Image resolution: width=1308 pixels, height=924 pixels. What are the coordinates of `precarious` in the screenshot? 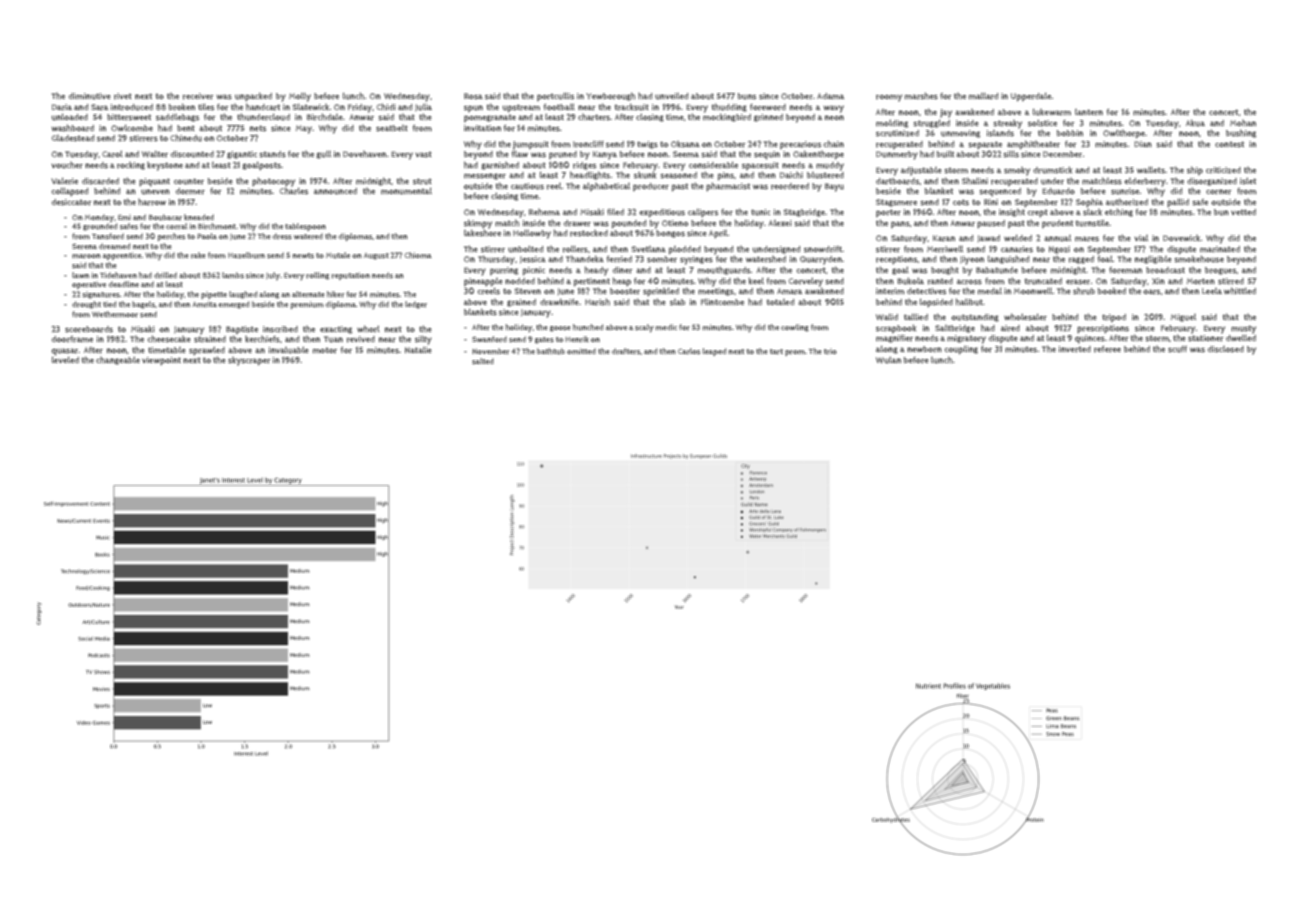 It's located at (800, 145).
